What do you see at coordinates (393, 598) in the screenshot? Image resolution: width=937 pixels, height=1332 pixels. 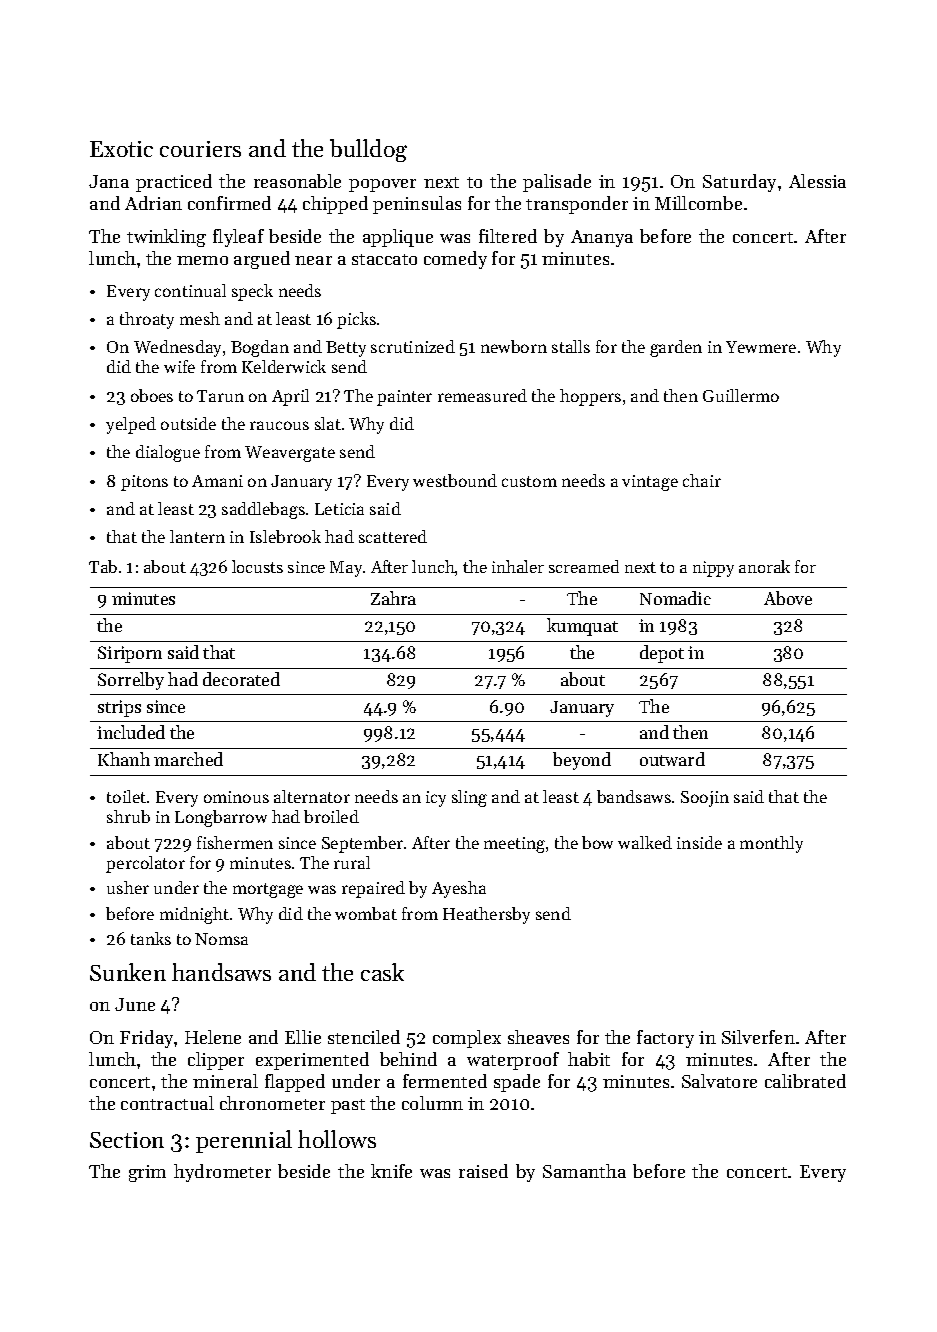 I see `Zahra` at bounding box center [393, 598].
